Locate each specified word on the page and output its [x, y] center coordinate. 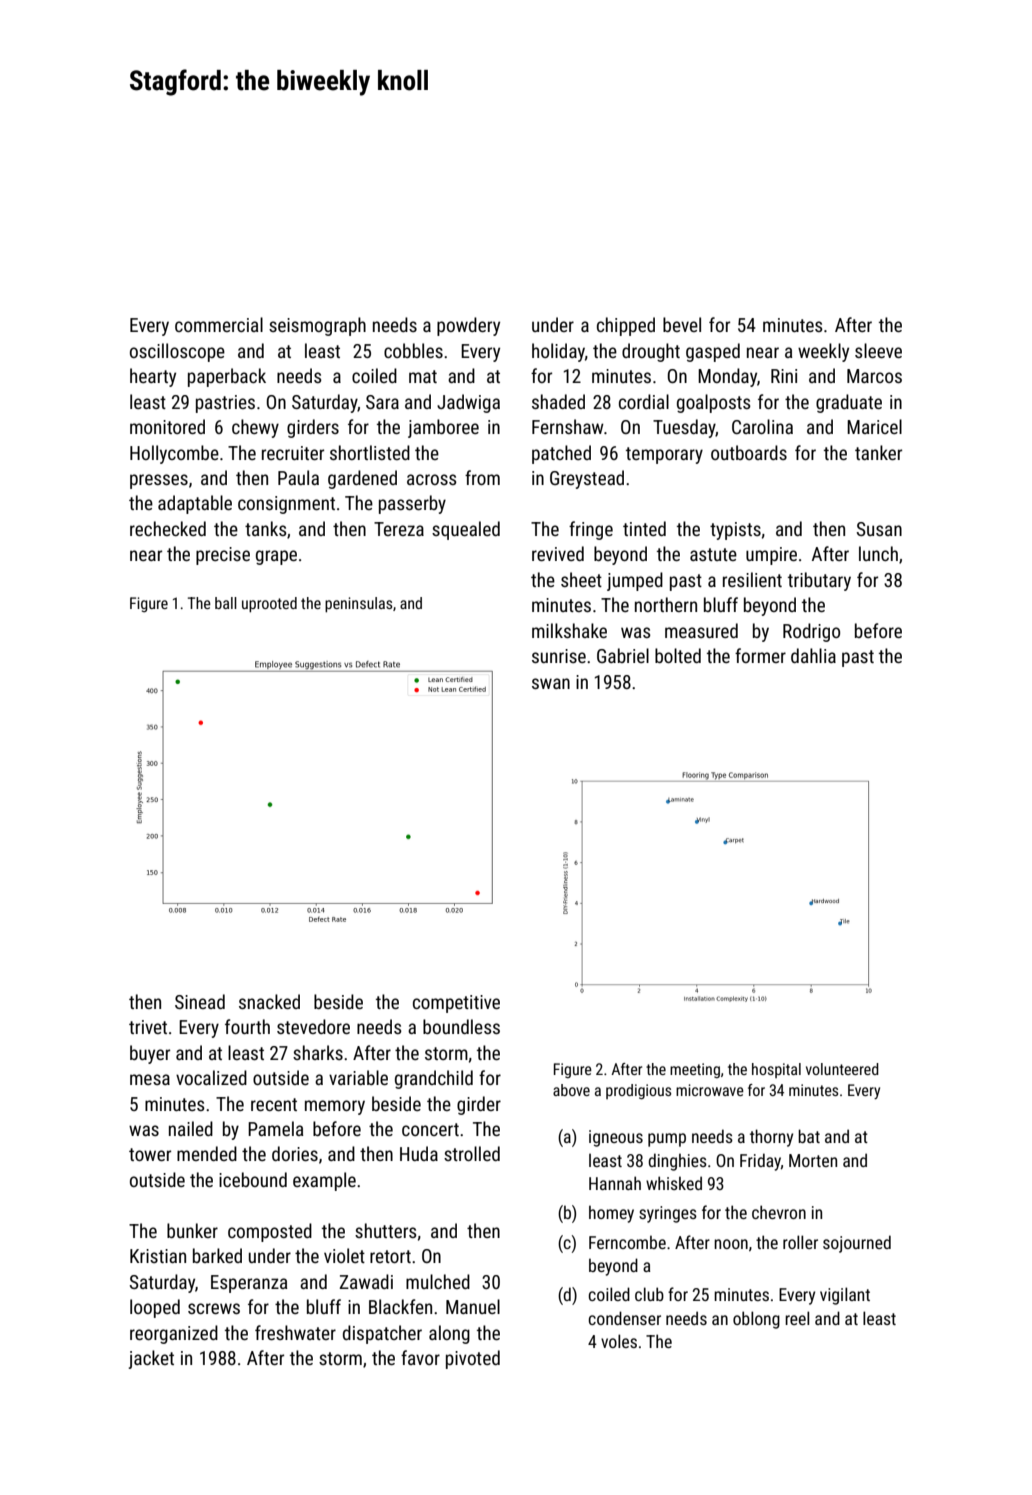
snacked [269, 1001]
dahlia [813, 655]
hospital [776, 1070]
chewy [255, 428]
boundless [461, 1026]
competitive [456, 1004]
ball [226, 603]
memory [335, 1107]
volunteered [842, 1069]
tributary [819, 581]
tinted [644, 528]
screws [214, 1308]
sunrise [559, 656]
